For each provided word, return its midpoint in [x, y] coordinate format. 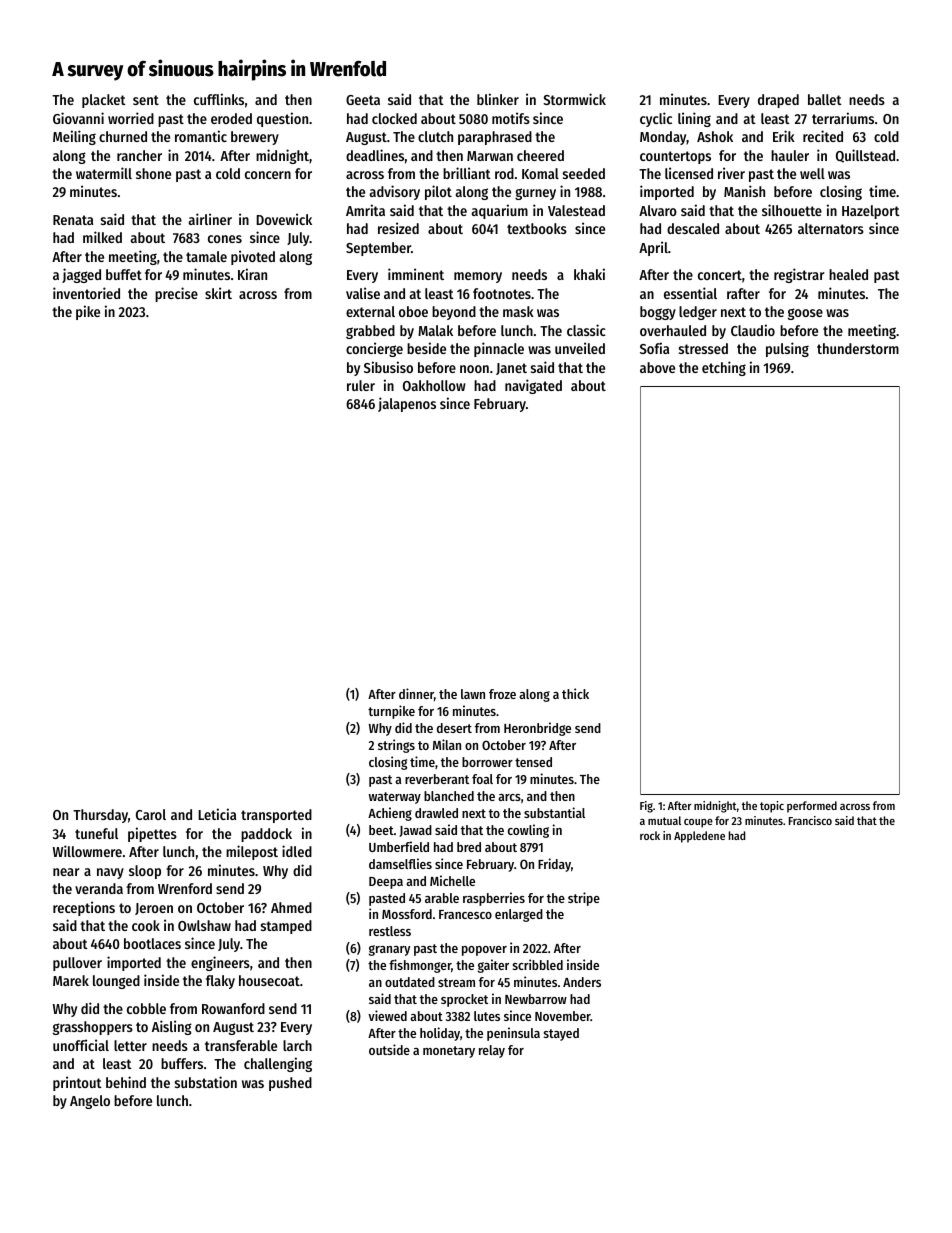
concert [720, 275]
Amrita [365, 210]
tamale [206, 256]
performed [812, 807]
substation [206, 1082]
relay [492, 1051]
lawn [473, 694]
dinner [416, 693]
